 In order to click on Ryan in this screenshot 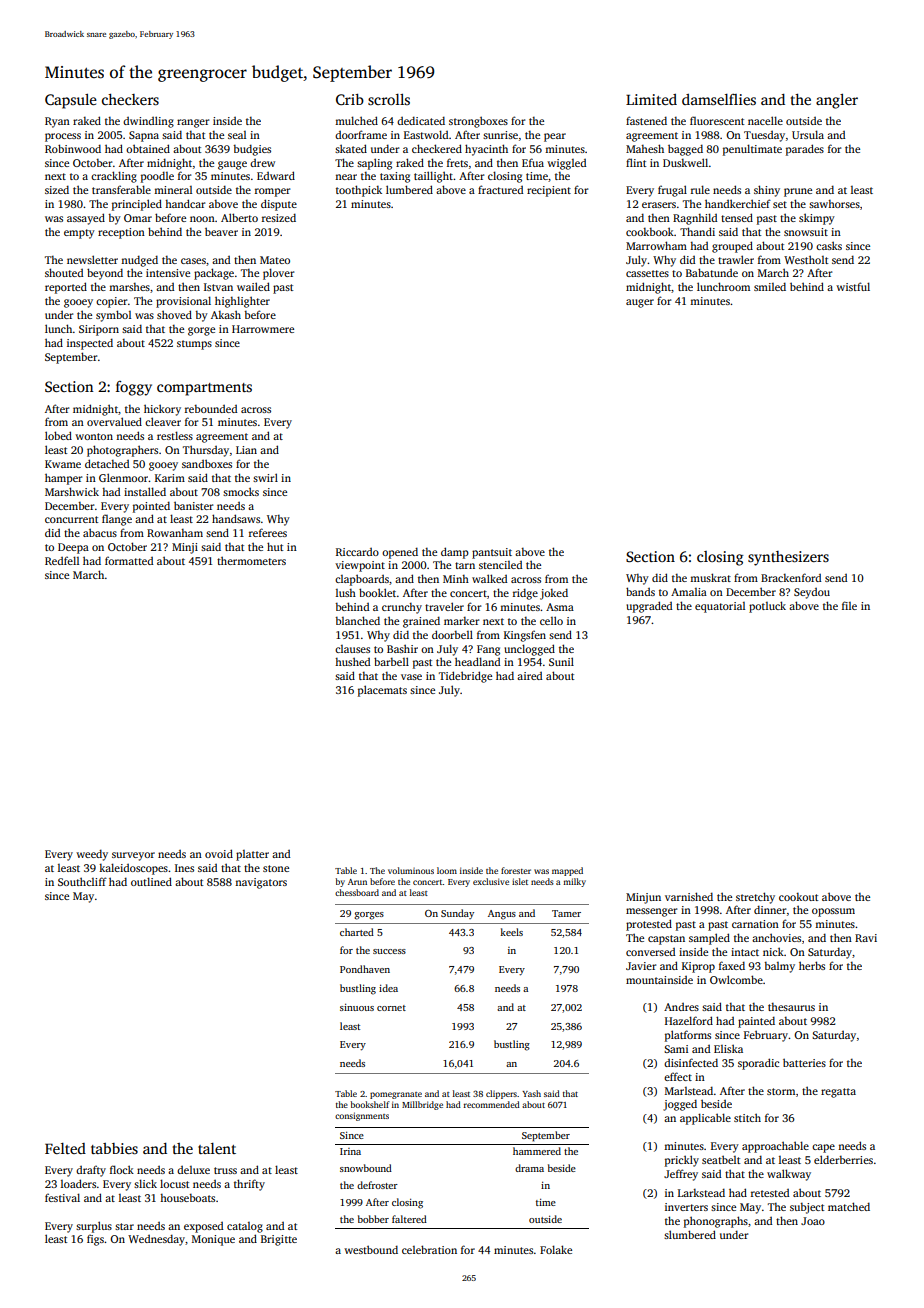, I will do `click(57, 122)`.
